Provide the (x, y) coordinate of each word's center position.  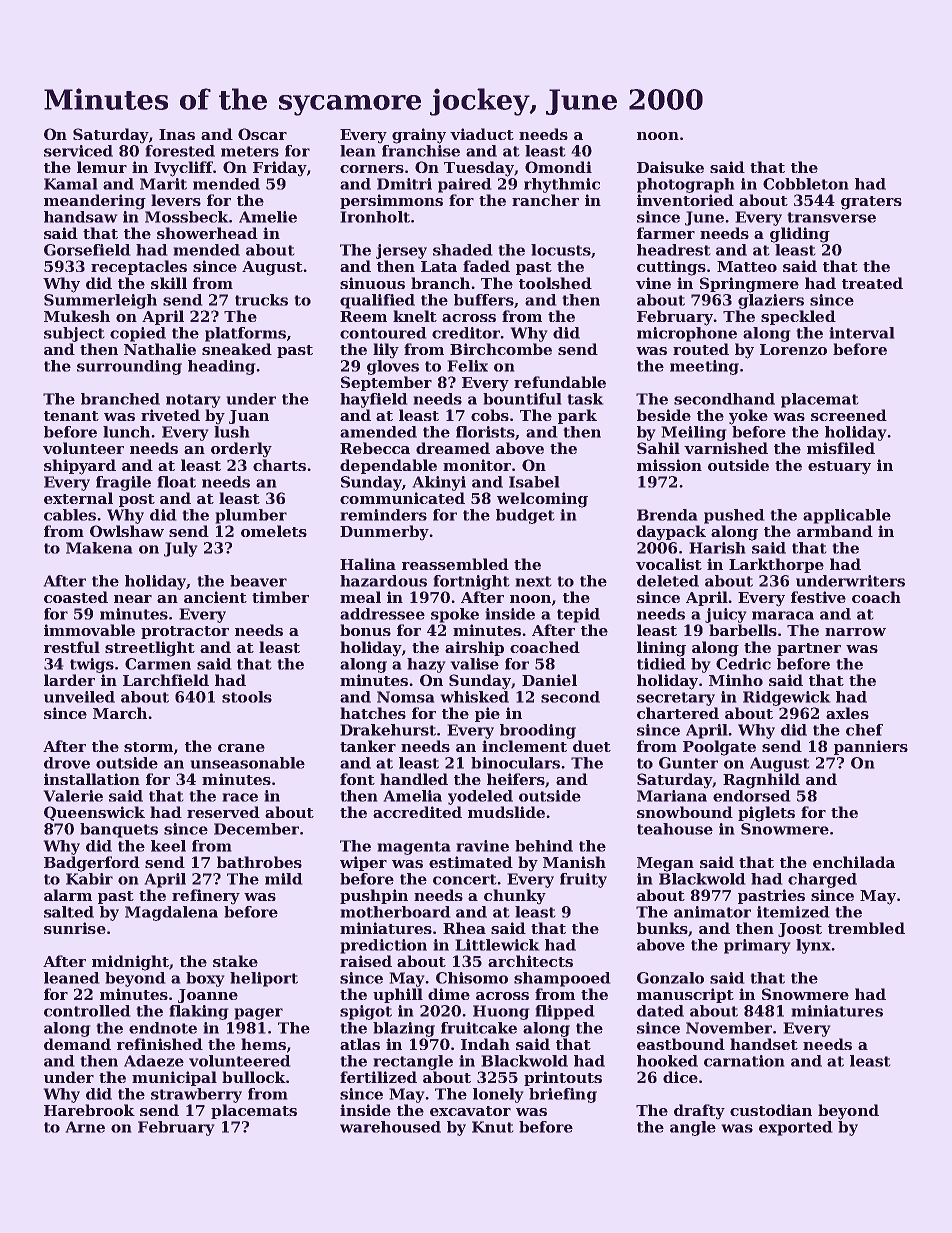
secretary (676, 699)
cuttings (671, 268)
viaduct (482, 134)
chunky (515, 896)
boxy (205, 979)
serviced (78, 151)
